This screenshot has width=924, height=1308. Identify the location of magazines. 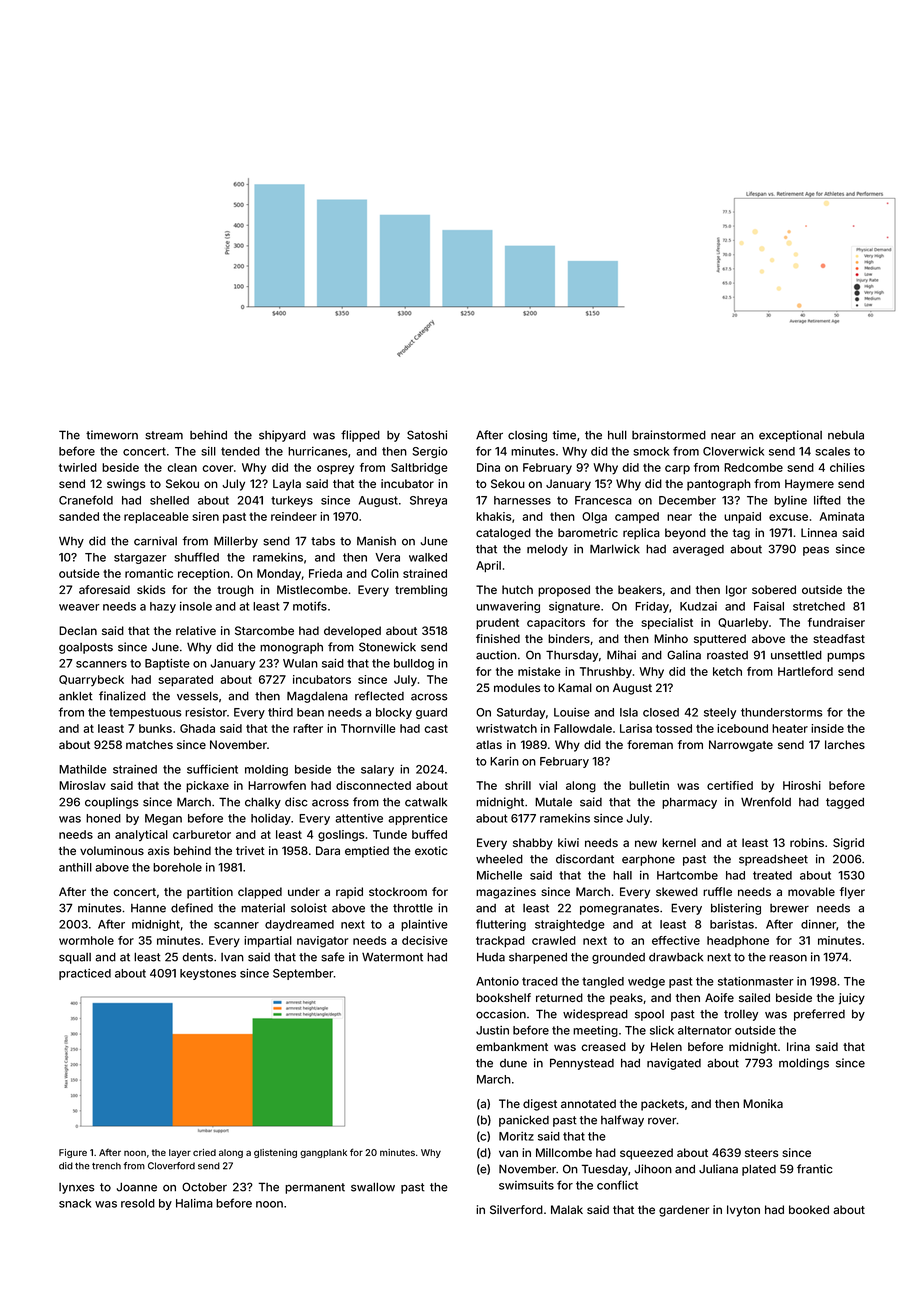
(506, 893).
